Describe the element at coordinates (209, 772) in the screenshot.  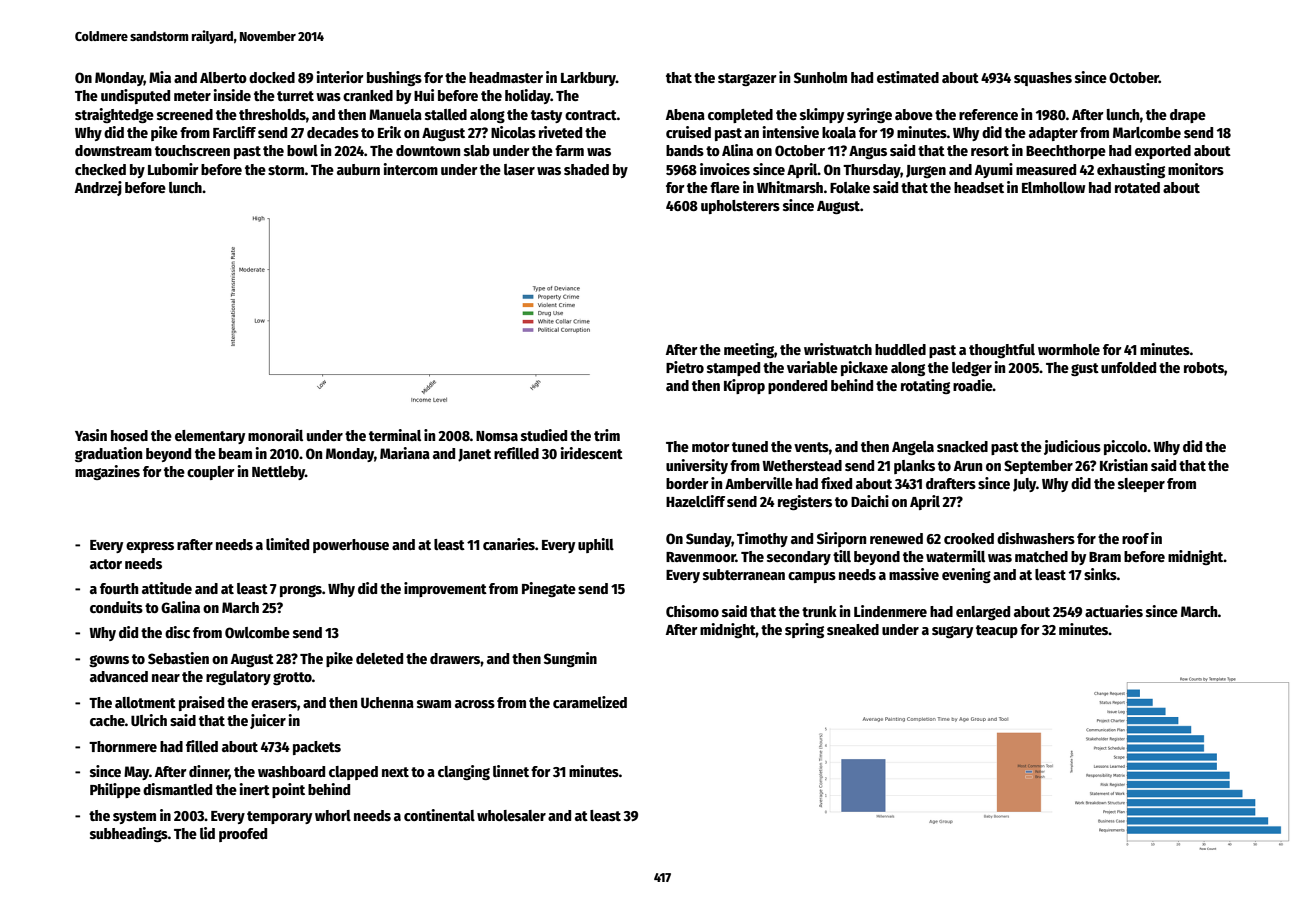
I see `dinner` at that location.
